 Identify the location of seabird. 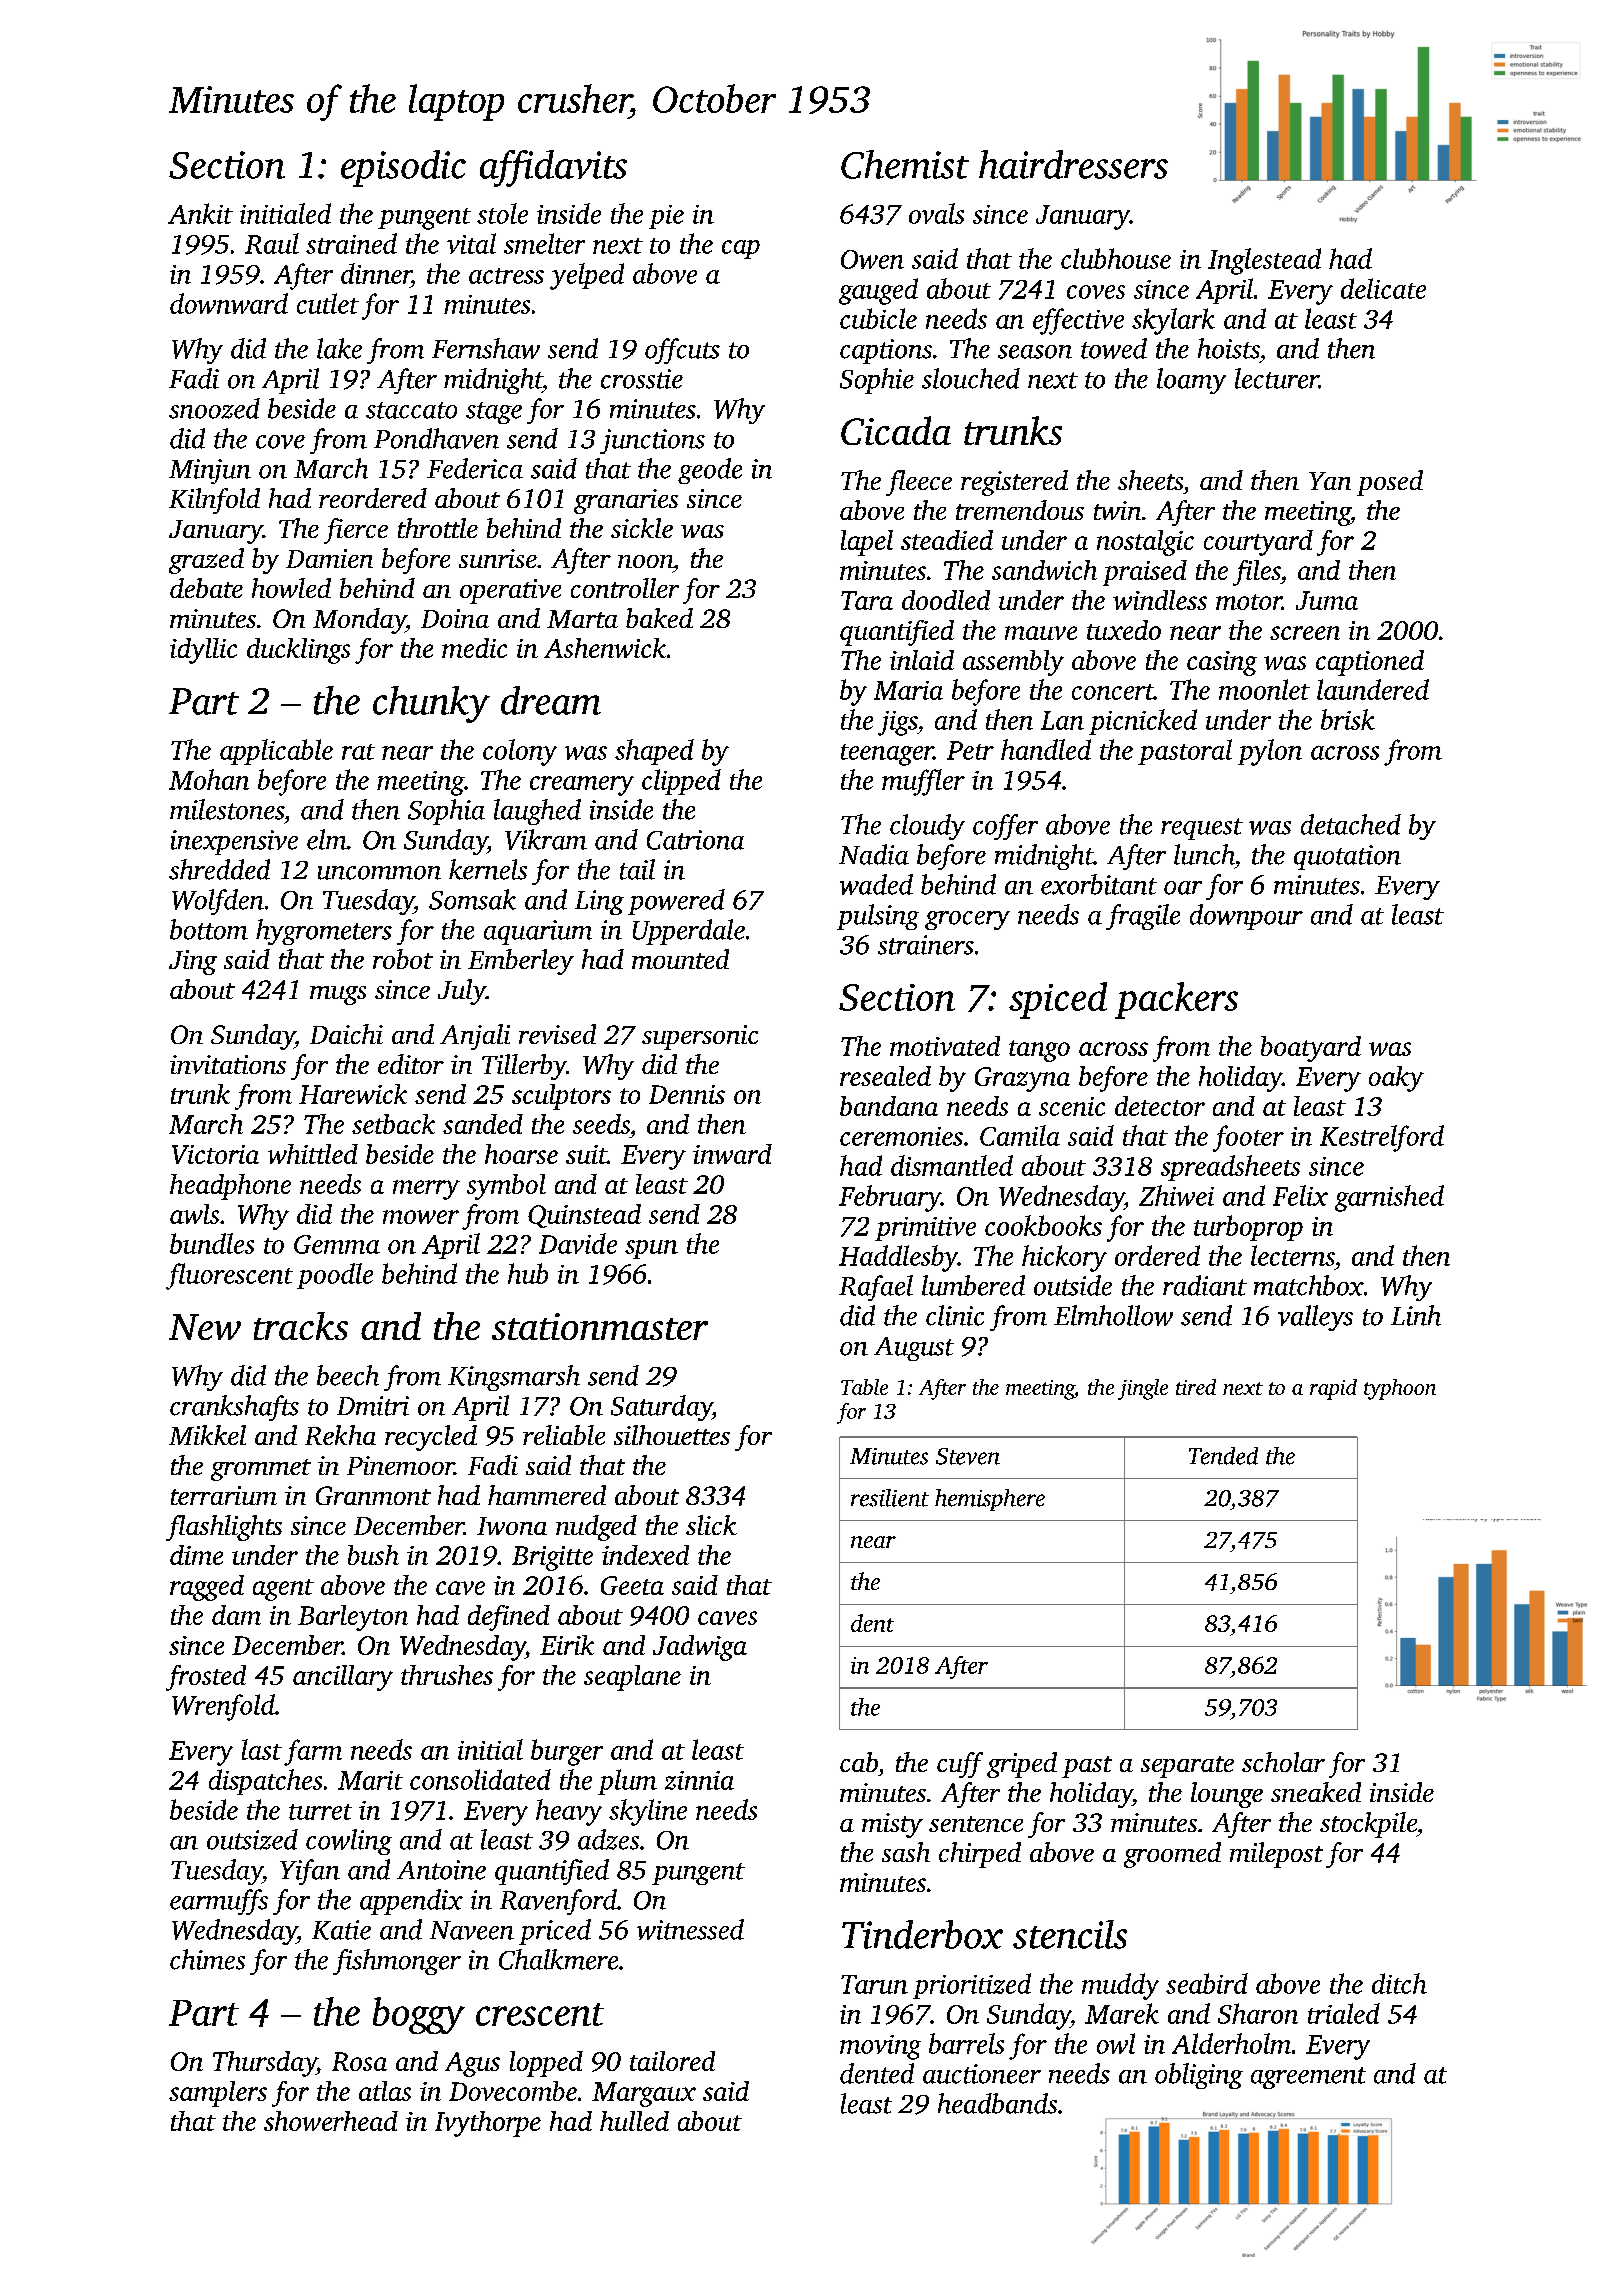
(1207, 1983).
